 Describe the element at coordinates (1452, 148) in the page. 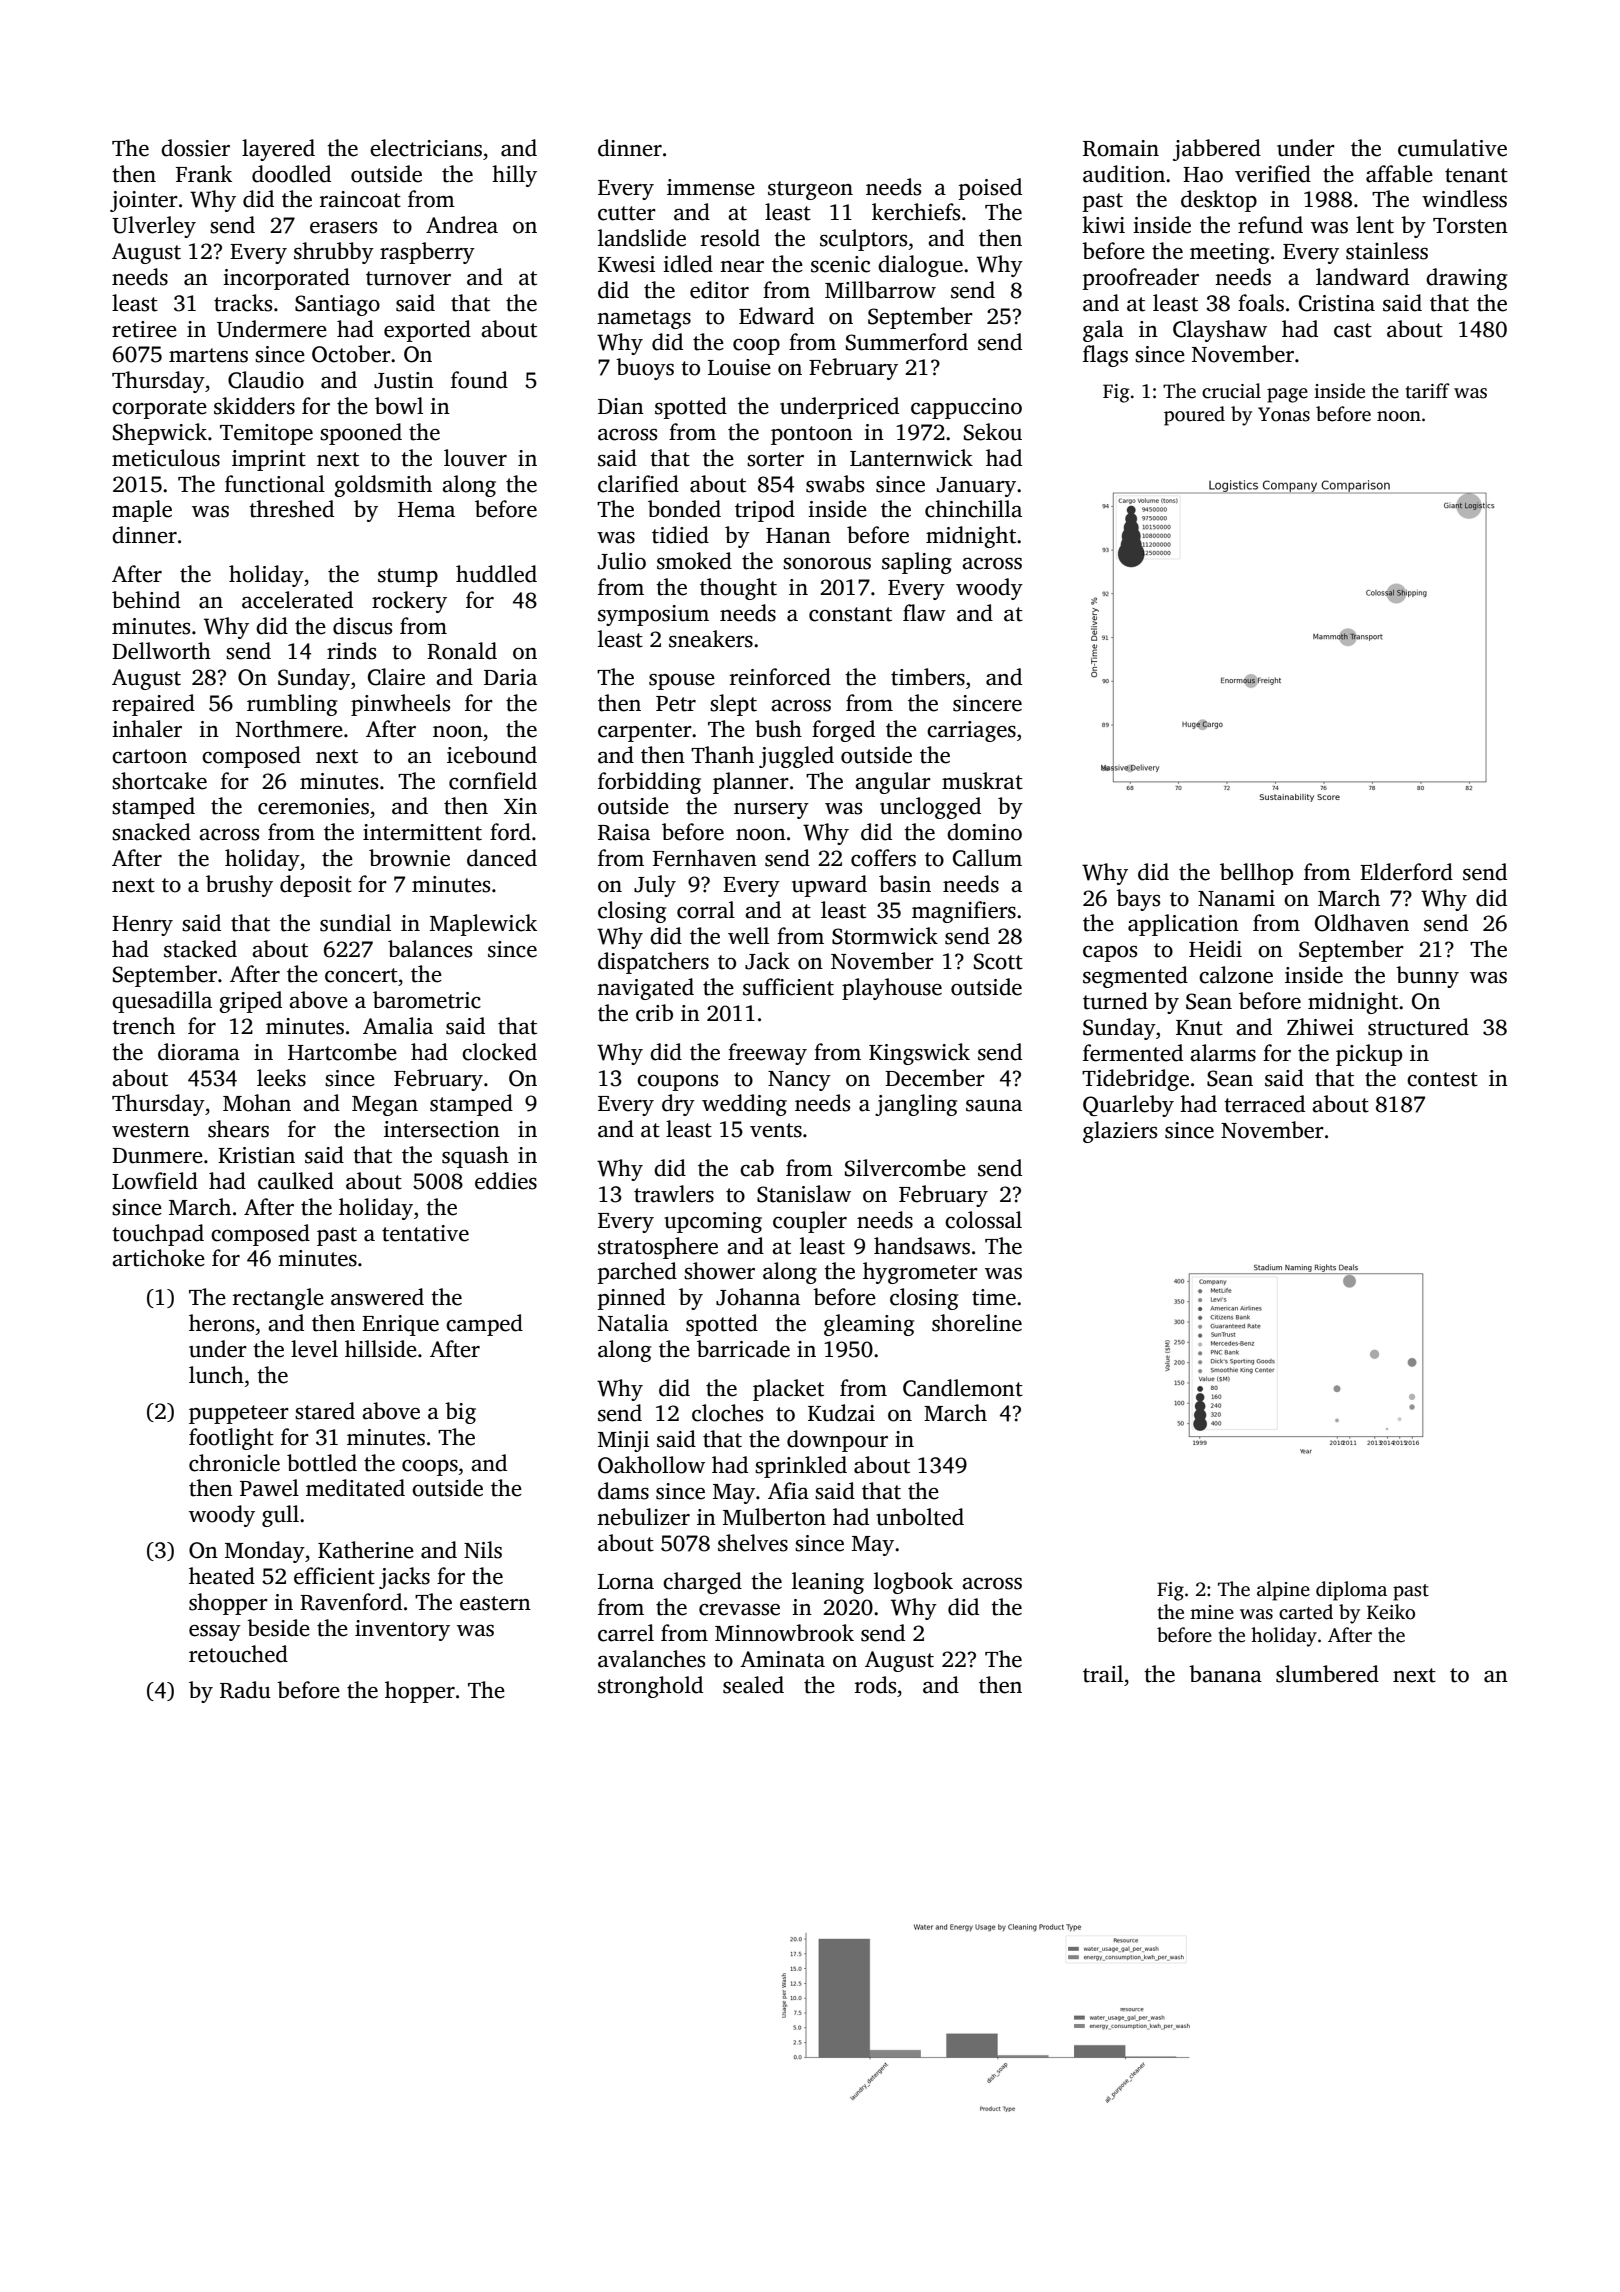

I see `cumulative` at that location.
